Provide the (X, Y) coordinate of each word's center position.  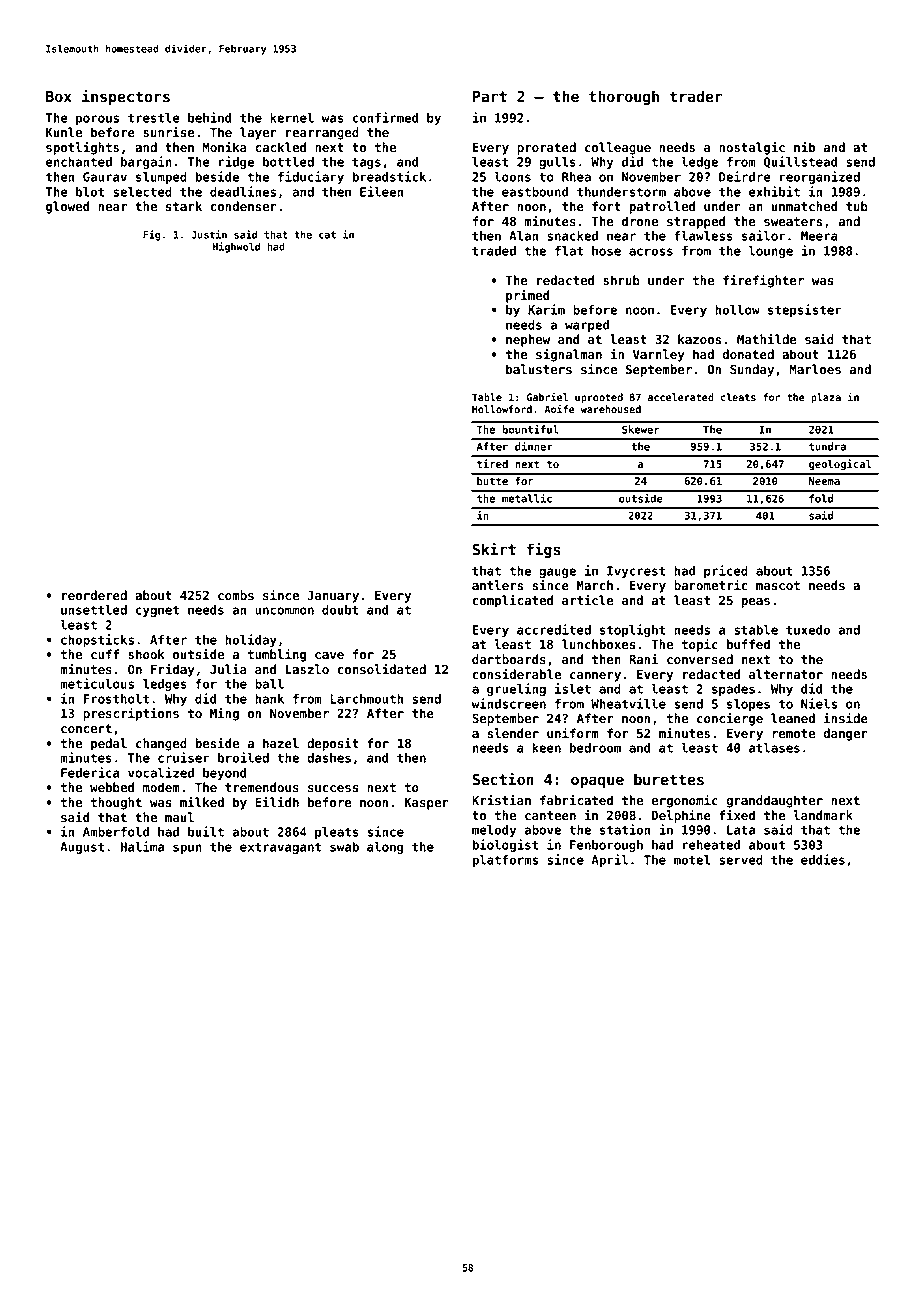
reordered (94, 595)
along (385, 848)
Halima (142, 846)
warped (587, 326)
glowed (68, 207)
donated (748, 354)
